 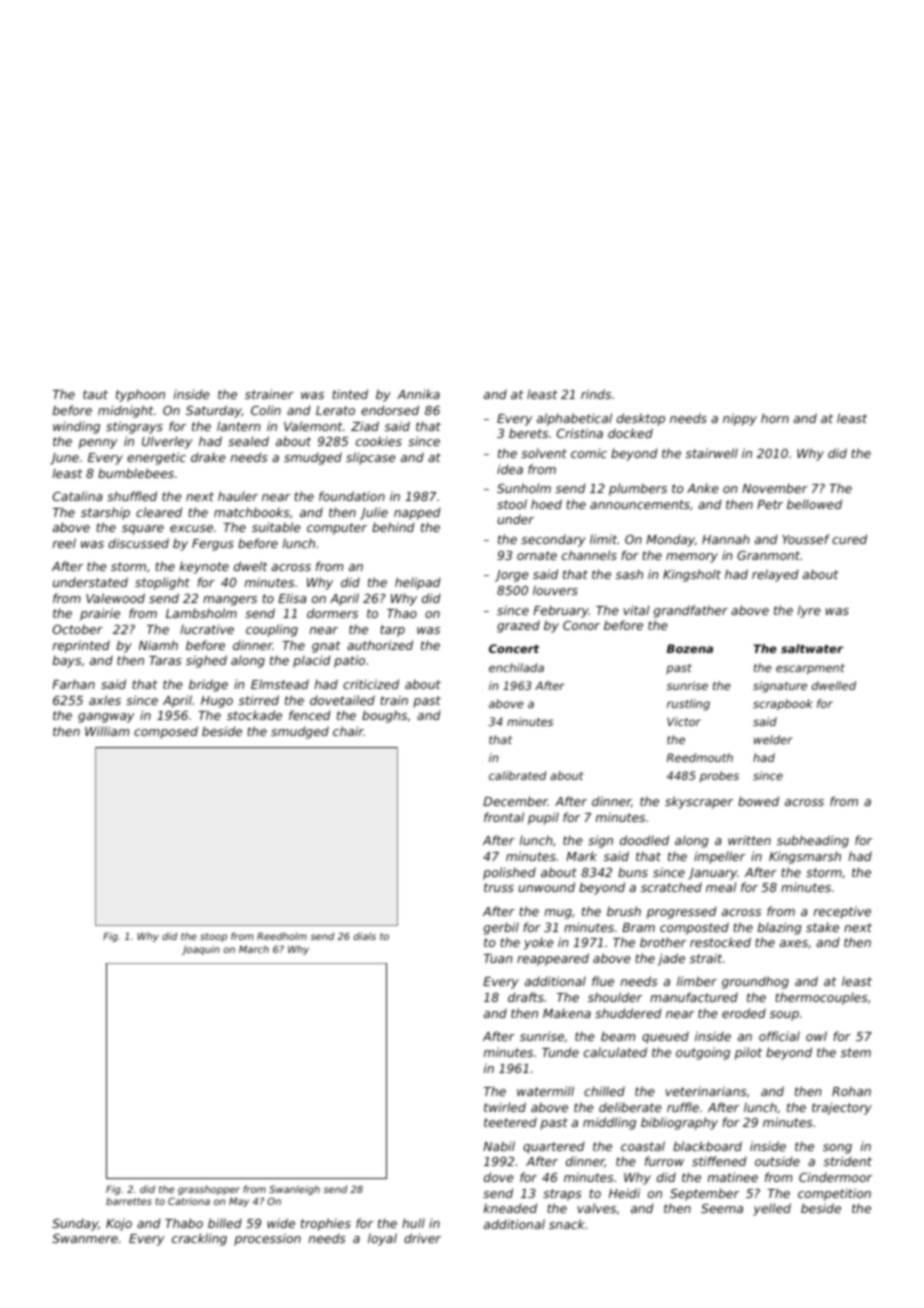 I want to click on Ziad, so click(x=365, y=426).
